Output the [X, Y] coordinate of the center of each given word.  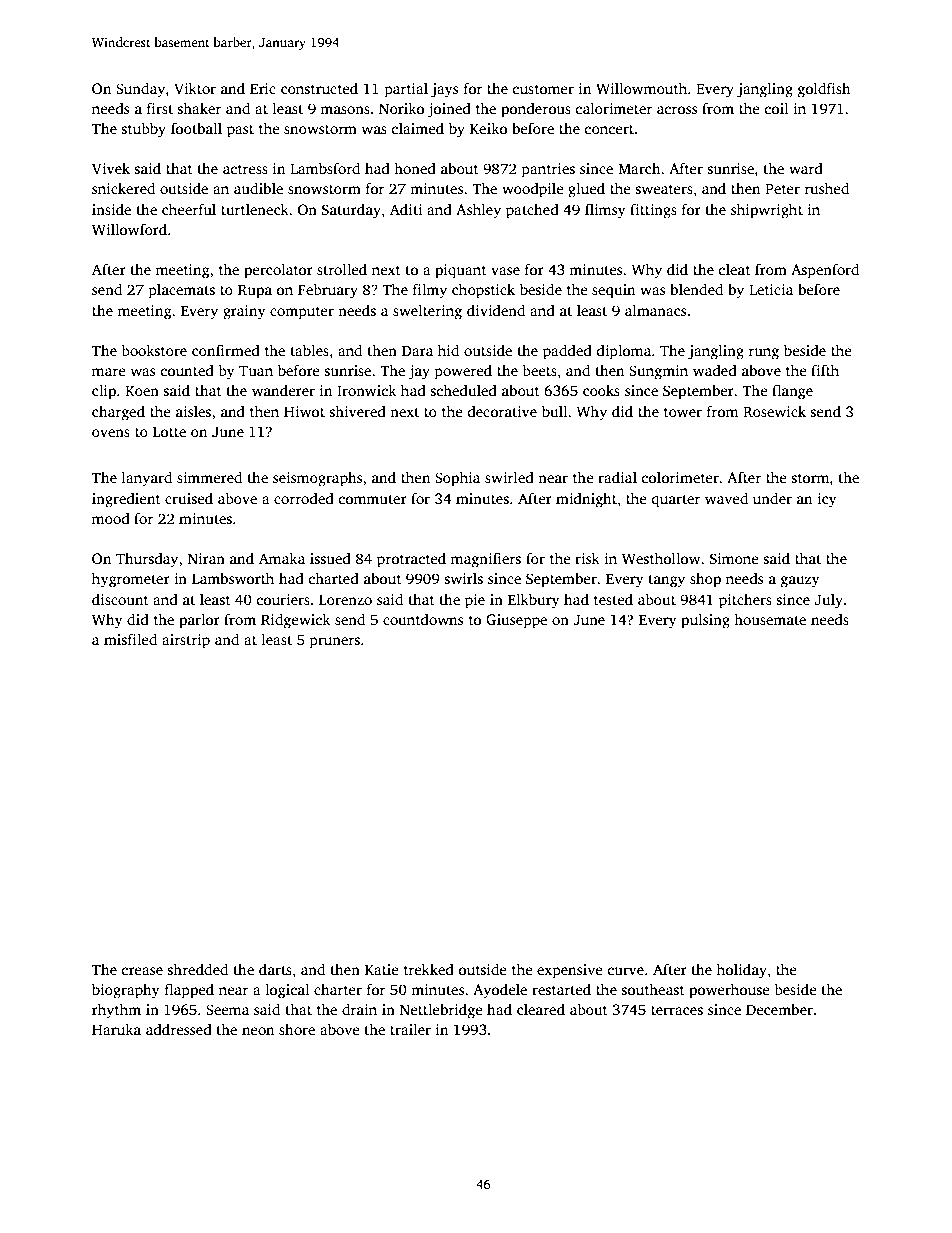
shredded [197, 969]
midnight [586, 500]
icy [826, 500]
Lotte [169, 432]
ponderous [536, 110]
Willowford [129, 229]
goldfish [824, 90]
